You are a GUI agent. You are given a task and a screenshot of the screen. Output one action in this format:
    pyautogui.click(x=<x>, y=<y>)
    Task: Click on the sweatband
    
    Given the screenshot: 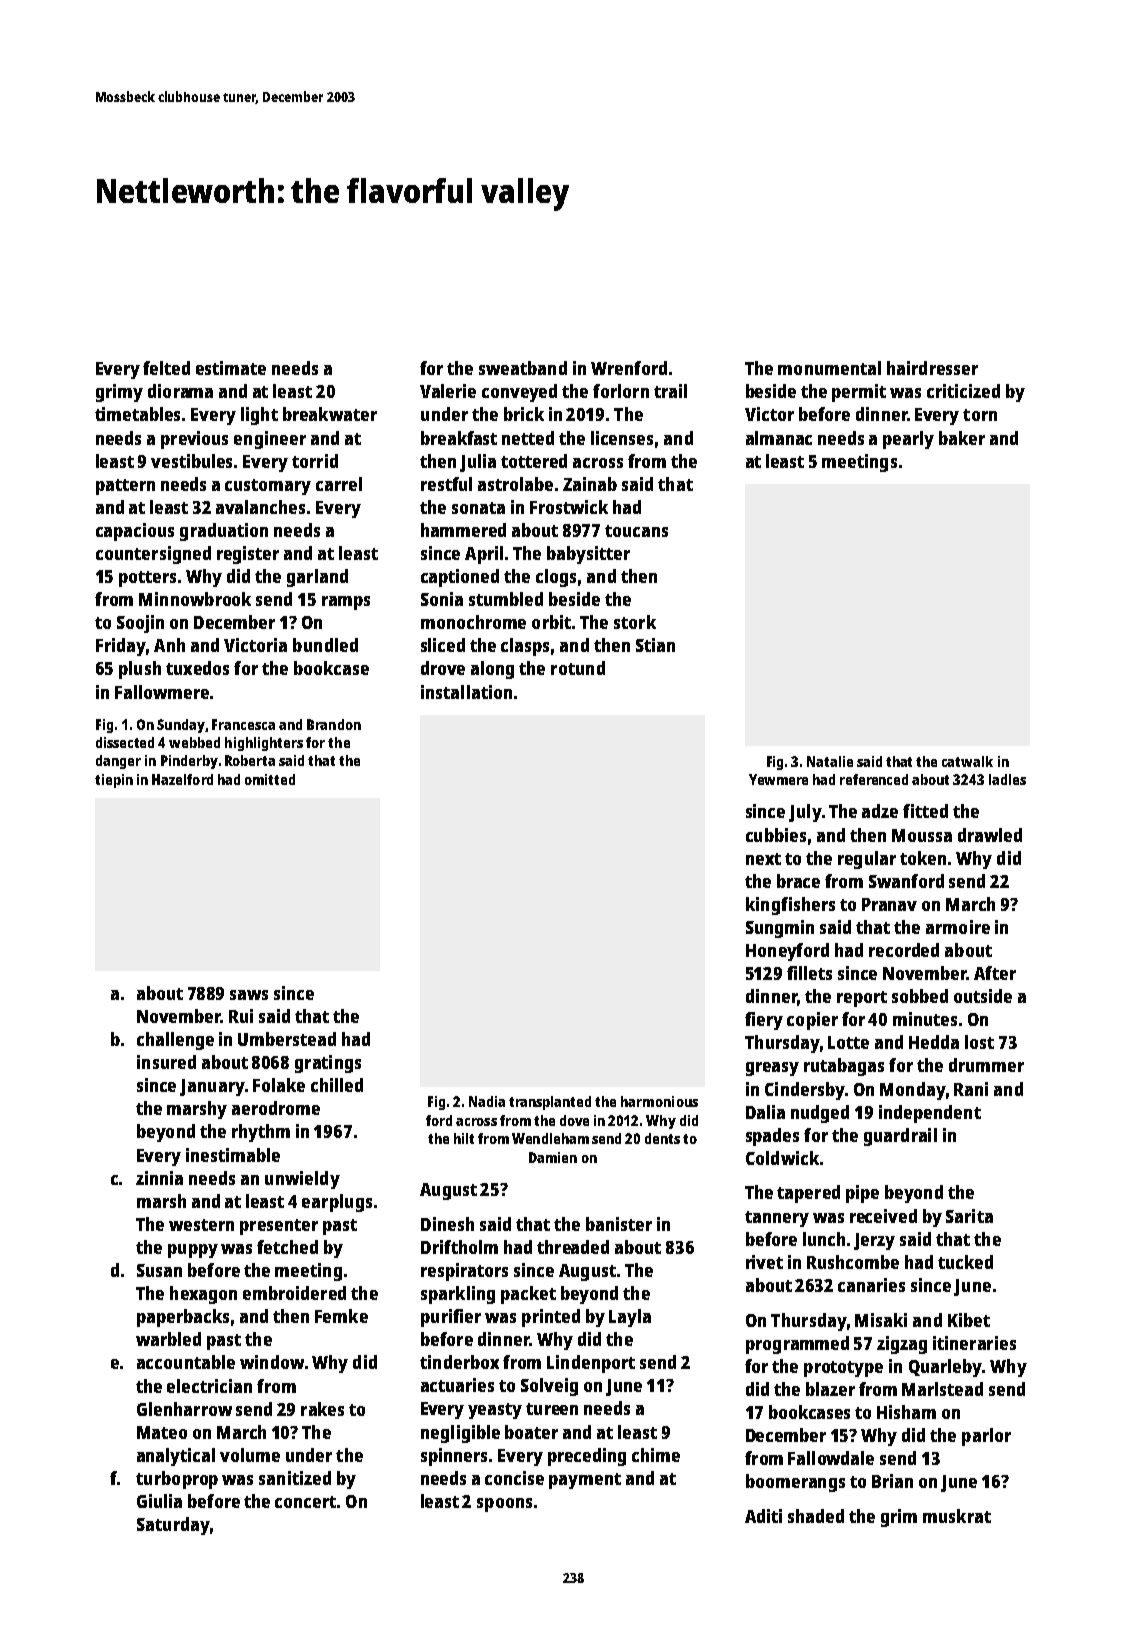 What is the action you would take?
    pyautogui.click(x=523, y=368)
